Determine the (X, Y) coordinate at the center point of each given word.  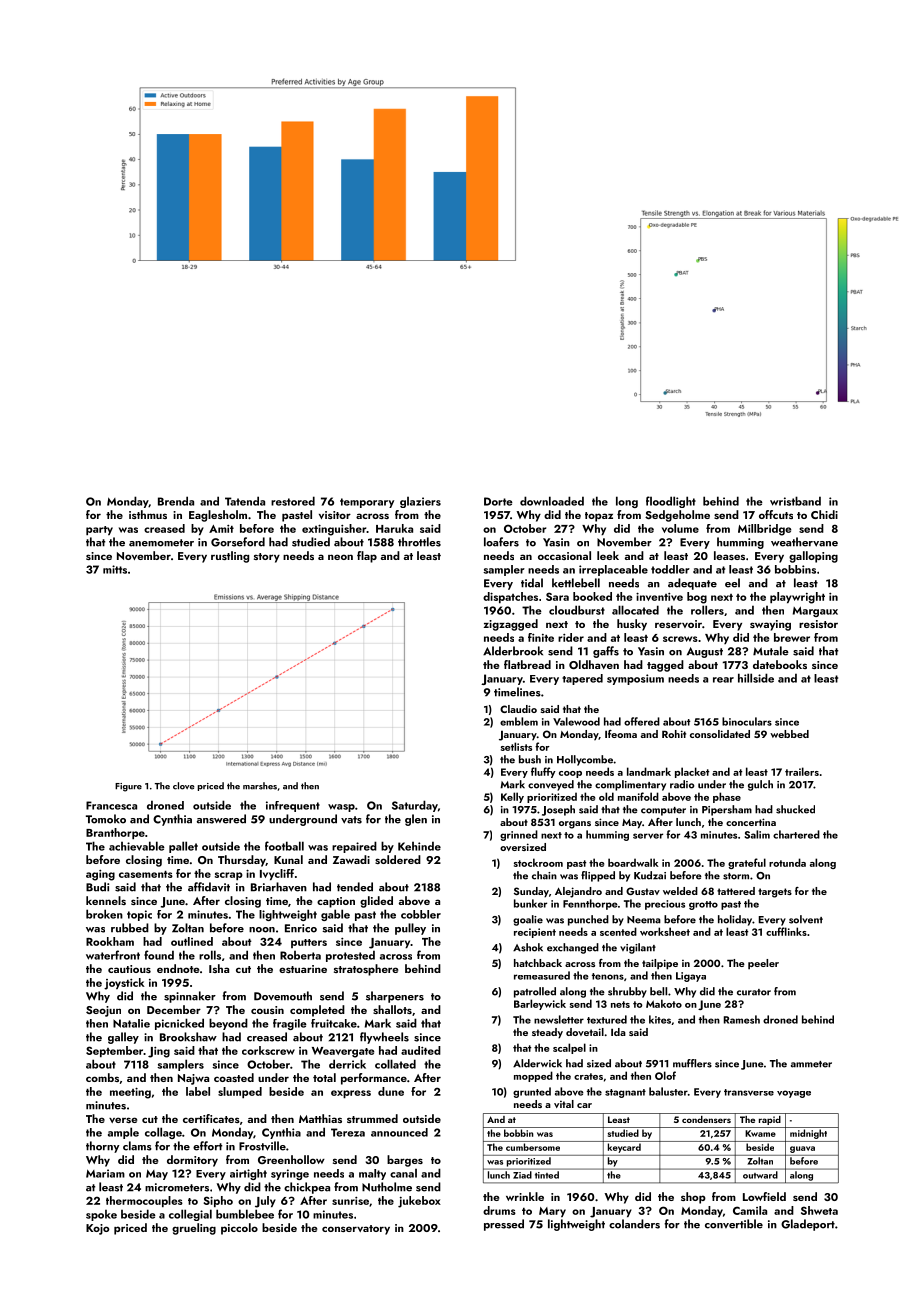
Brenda (176, 501)
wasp (341, 808)
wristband (795, 501)
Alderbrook (513, 651)
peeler (763, 964)
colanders (634, 1224)
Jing (159, 1052)
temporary (367, 503)
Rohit (674, 734)
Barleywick (540, 1004)
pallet (183, 847)
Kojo (98, 1229)
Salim (757, 834)
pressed (504, 1225)
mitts (115, 569)
